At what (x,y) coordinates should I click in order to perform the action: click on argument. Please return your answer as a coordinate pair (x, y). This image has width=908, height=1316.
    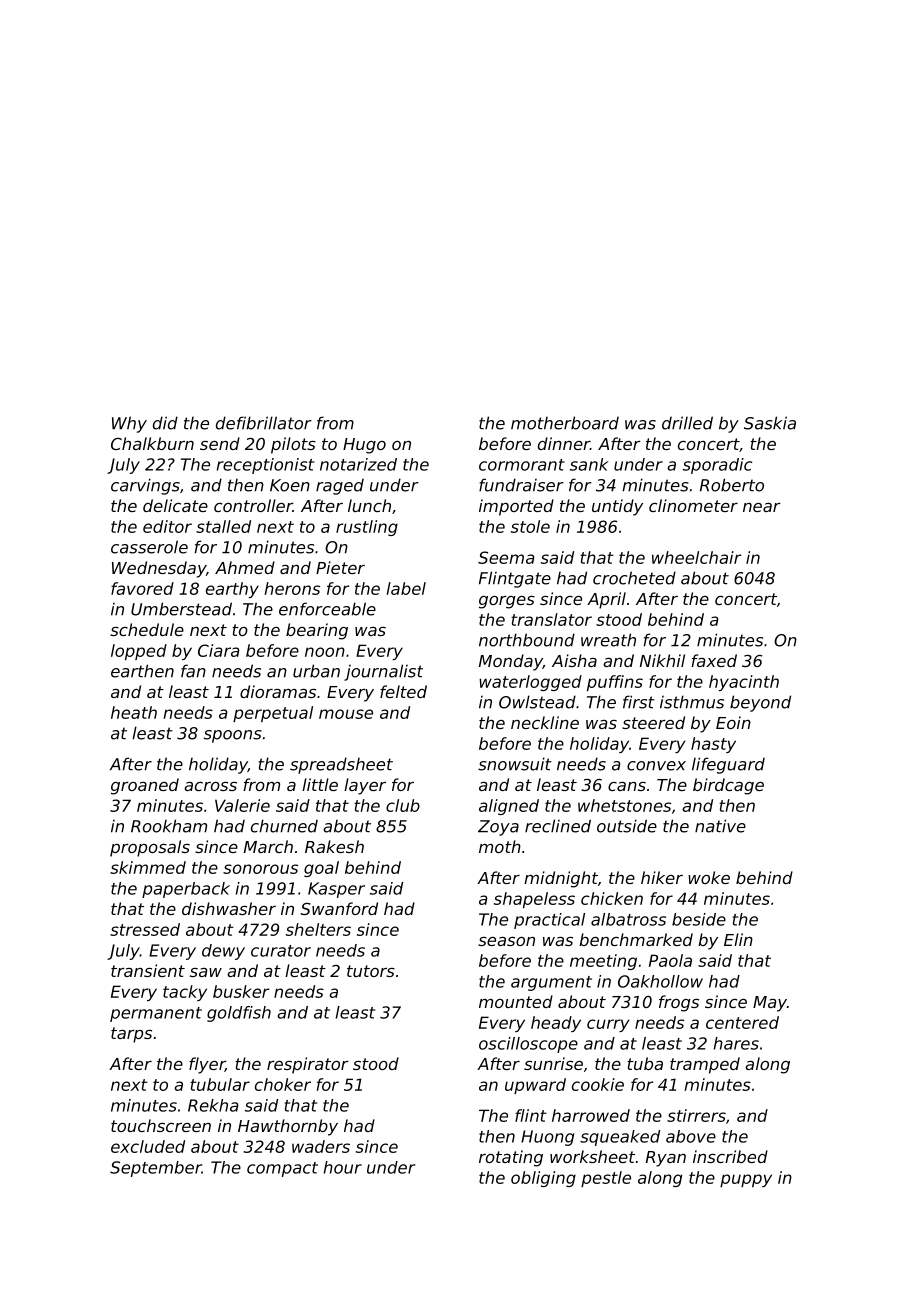
    Looking at the image, I should click on (551, 983).
